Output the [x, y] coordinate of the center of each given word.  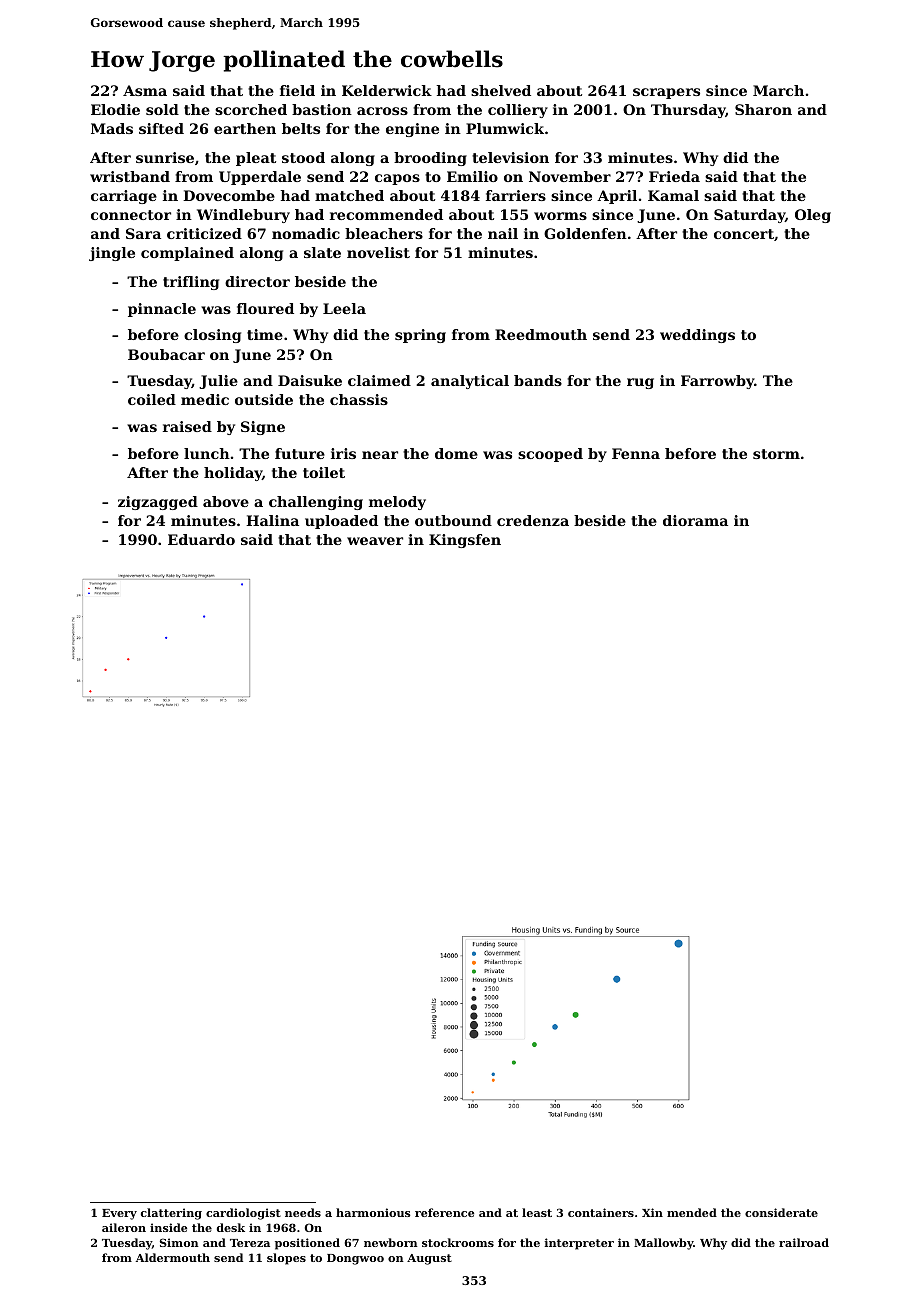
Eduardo [201, 539]
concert [744, 234]
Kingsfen [465, 541]
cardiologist [243, 1214]
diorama [695, 520]
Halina [272, 520]
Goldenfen [585, 233]
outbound [453, 520]
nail [503, 233]
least [537, 1212]
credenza [533, 520]
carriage [124, 197]
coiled [152, 399]
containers [601, 1212]
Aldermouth [173, 1257]
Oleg [813, 216]
